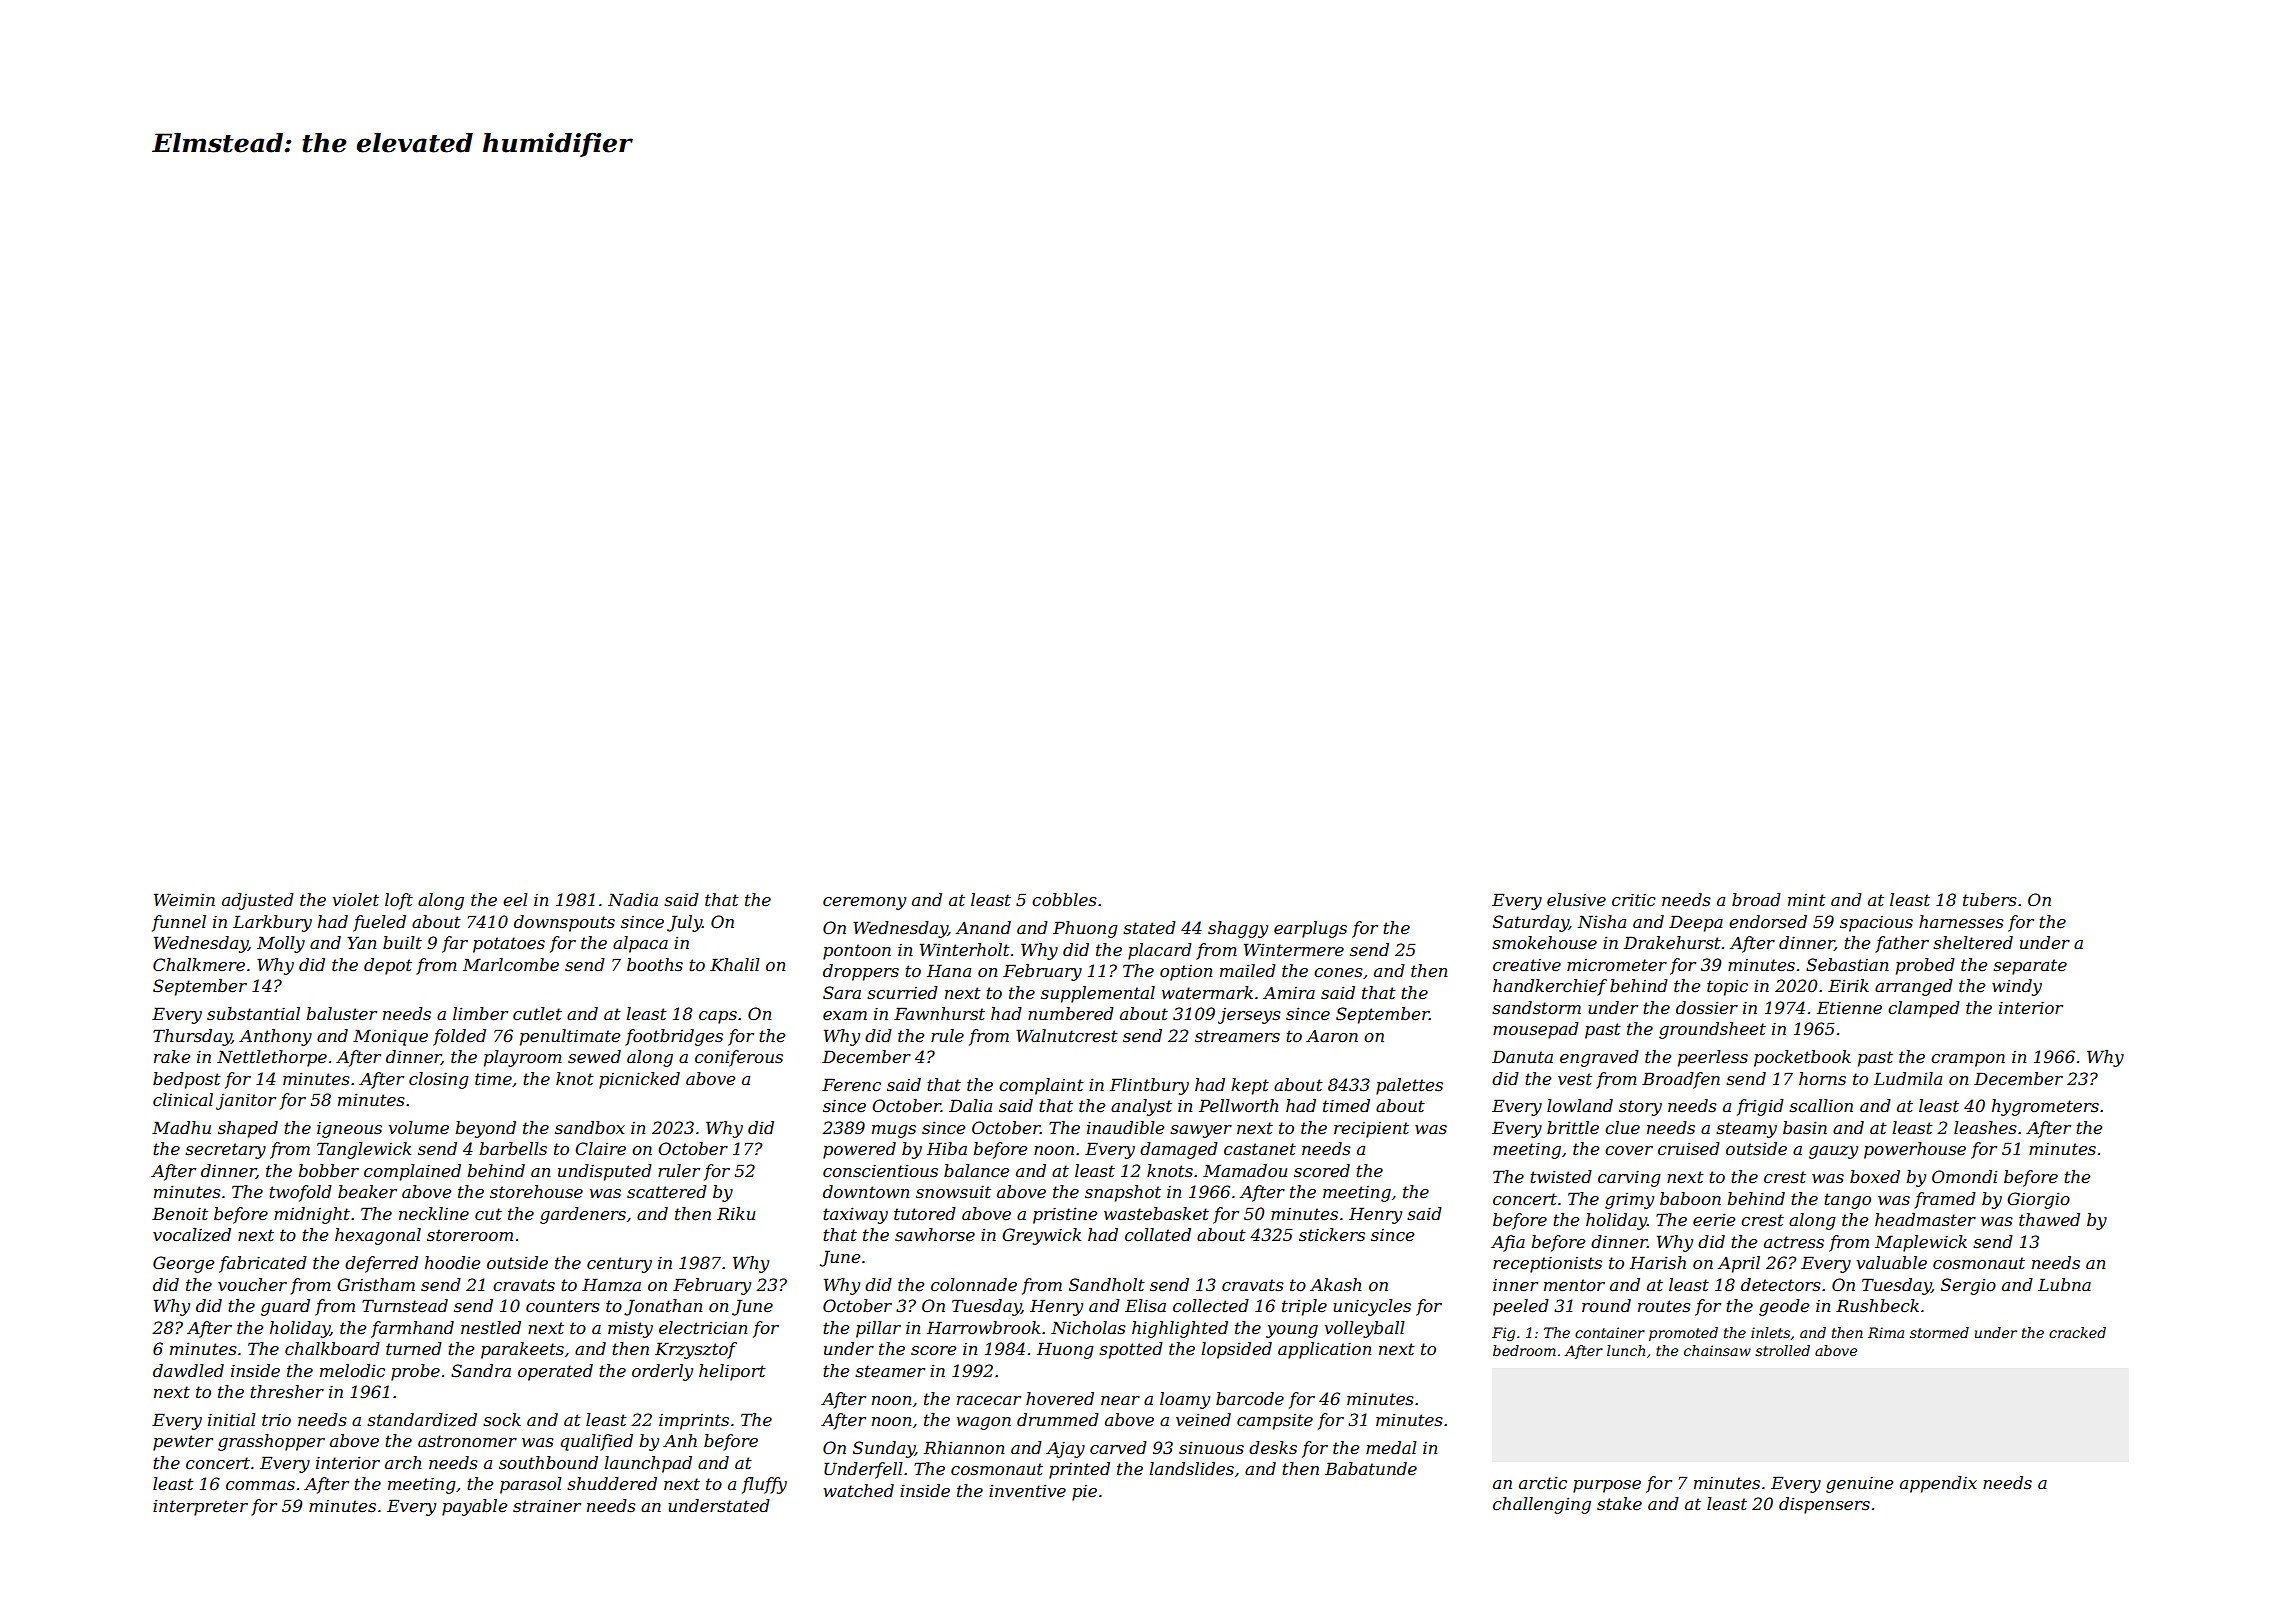  What do you see at coordinates (2077, 1332) in the page?
I see `cracked` at bounding box center [2077, 1332].
